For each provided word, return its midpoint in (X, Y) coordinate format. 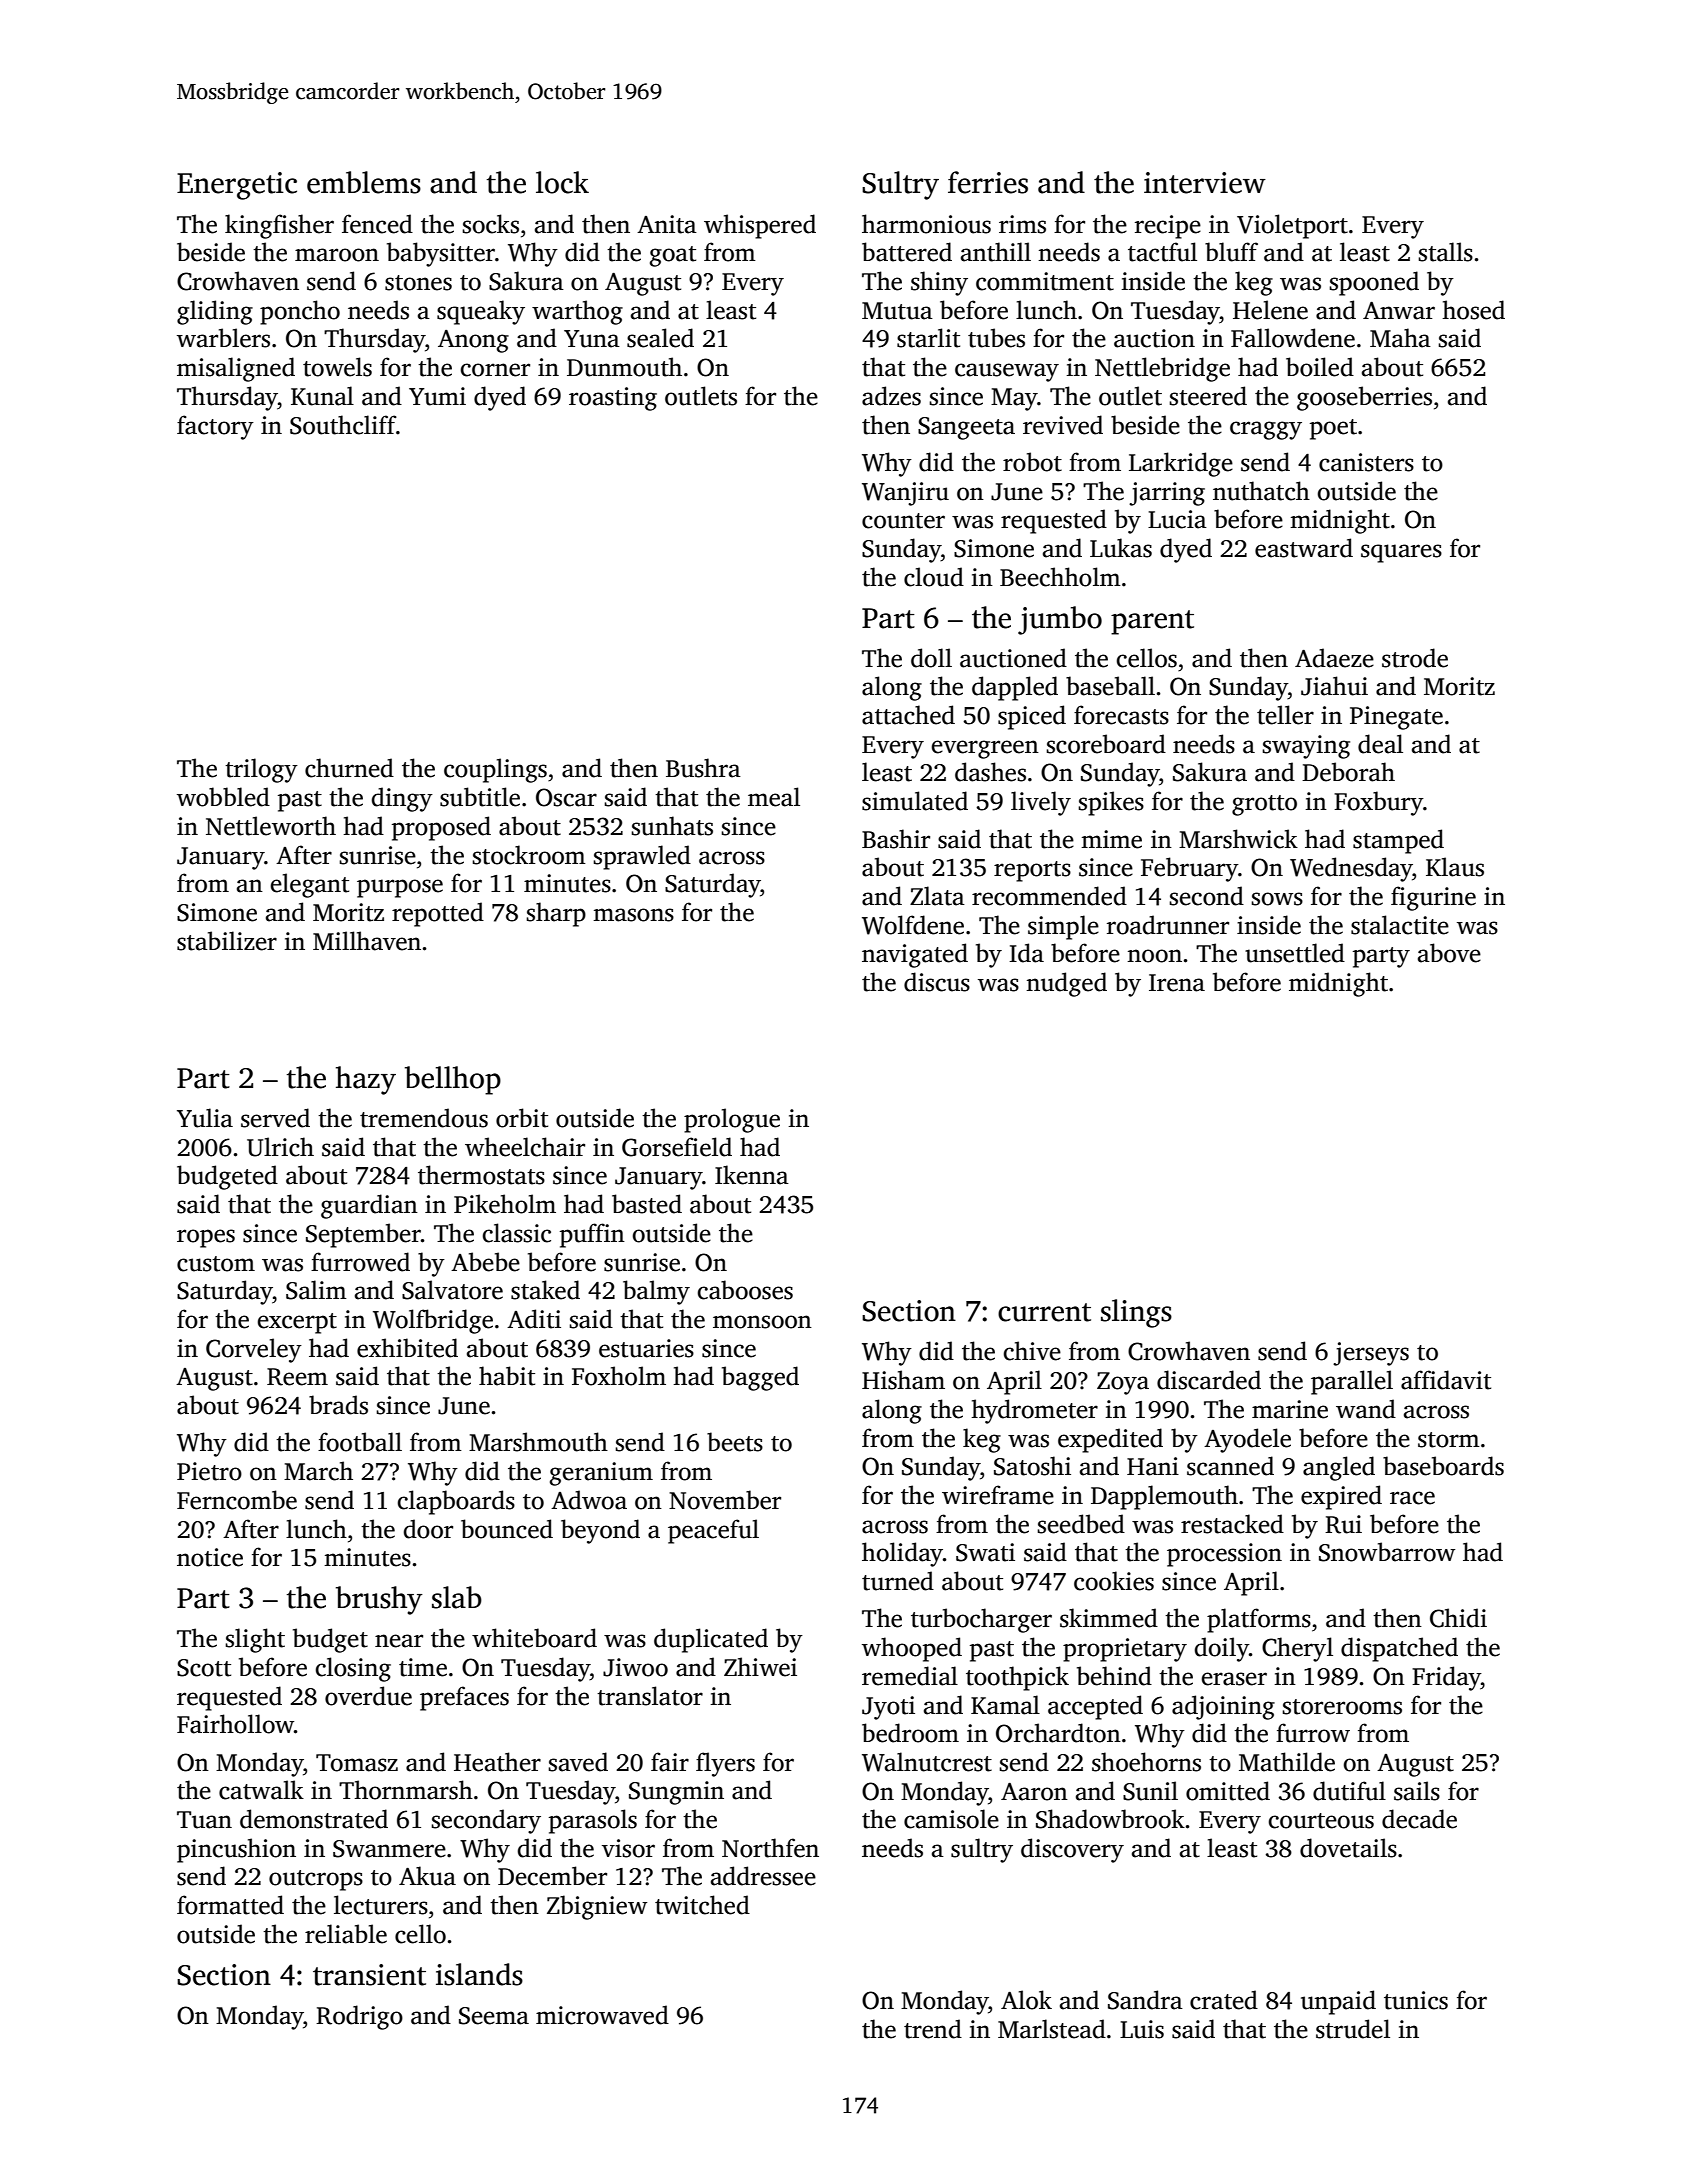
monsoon (762, 1322)
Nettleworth (271, 826)
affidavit (1446, 1380)
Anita (667, 224)
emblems (364, 182)
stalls (1445, 252)
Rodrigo (359, 2017)
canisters (1366, 462)
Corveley (254, 1350)
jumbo (1060, 620)
